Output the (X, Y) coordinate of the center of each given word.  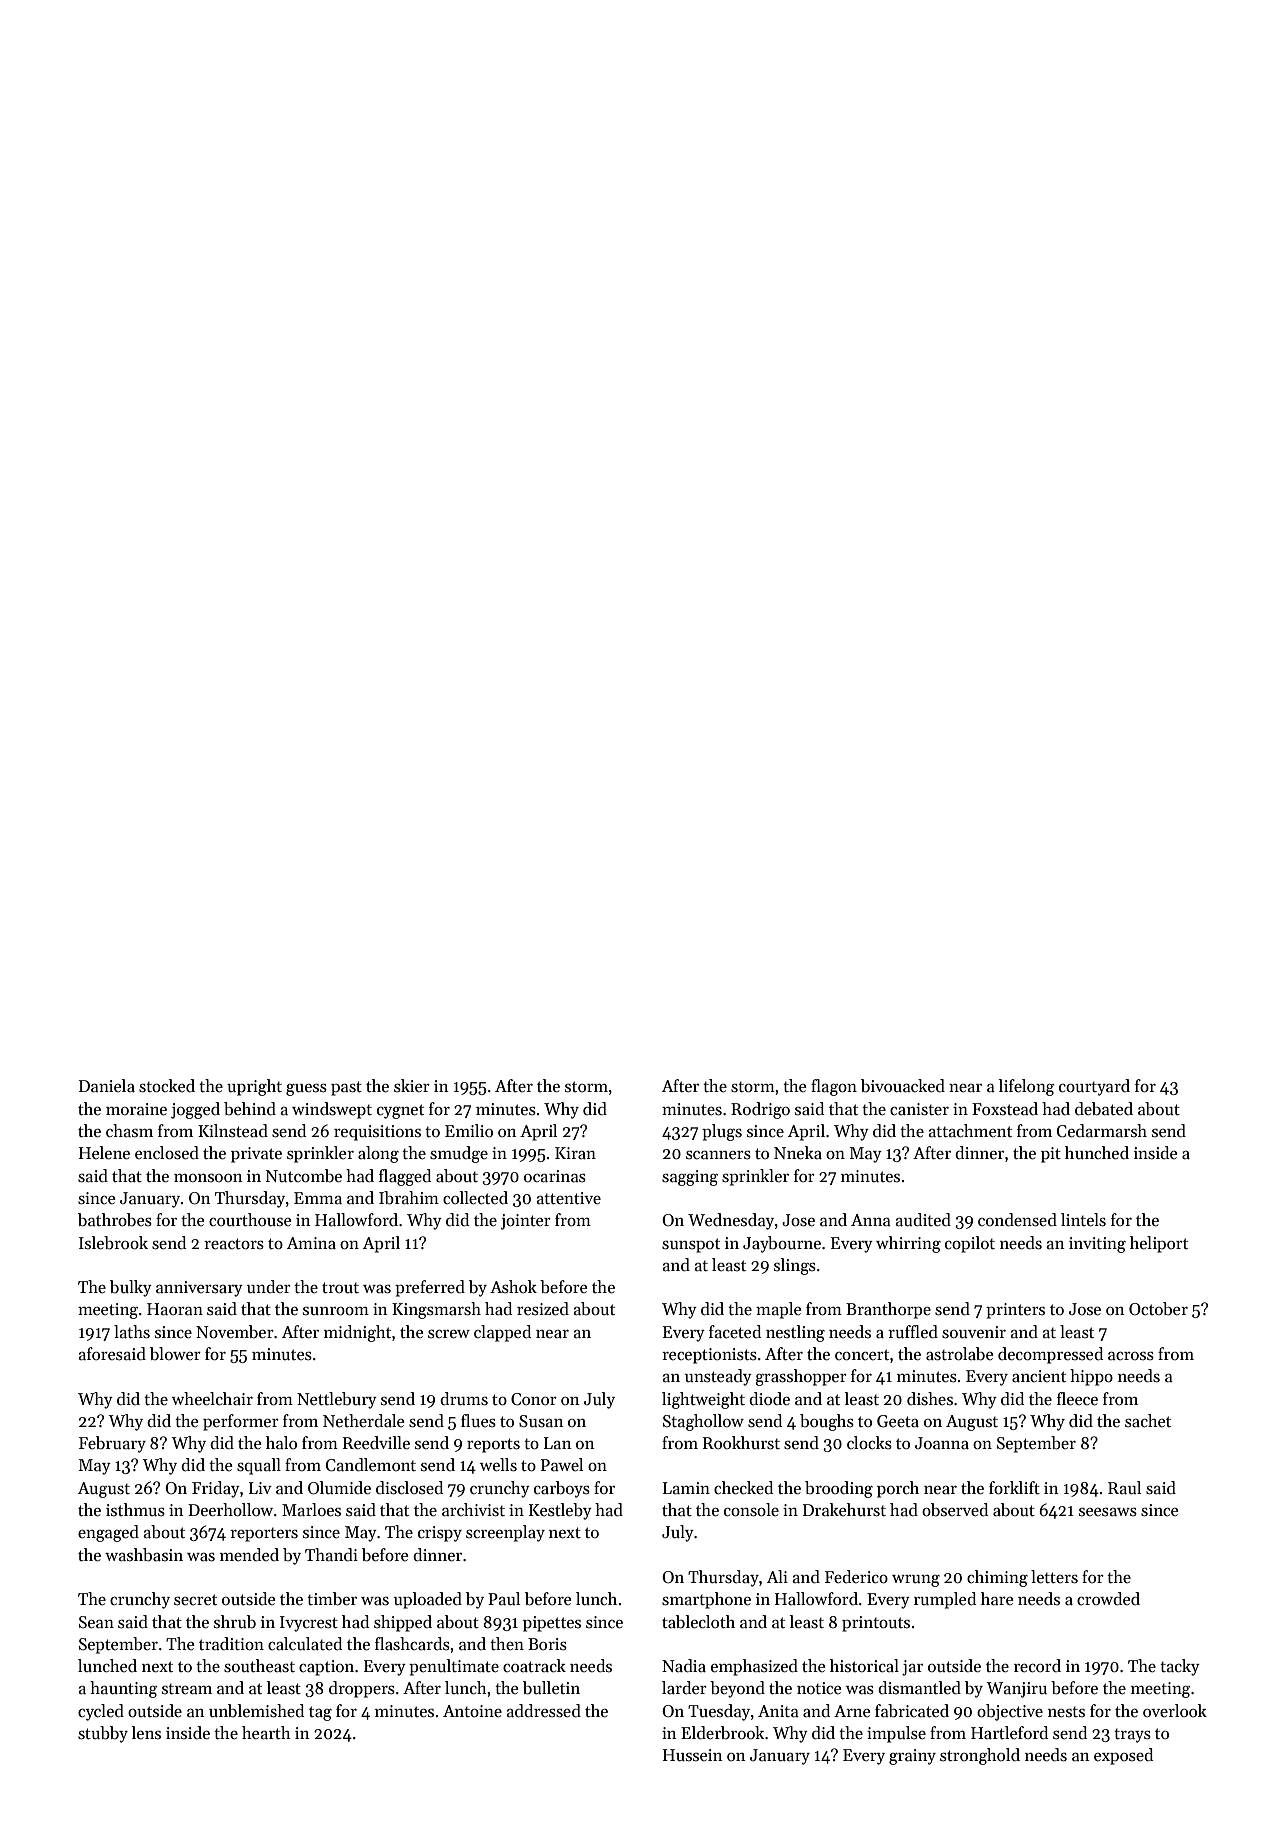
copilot (970, 1244)
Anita (778, 1711)
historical (864, 1666)
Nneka (798, 1153)
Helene (104, 1153)
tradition (231, 1644)
